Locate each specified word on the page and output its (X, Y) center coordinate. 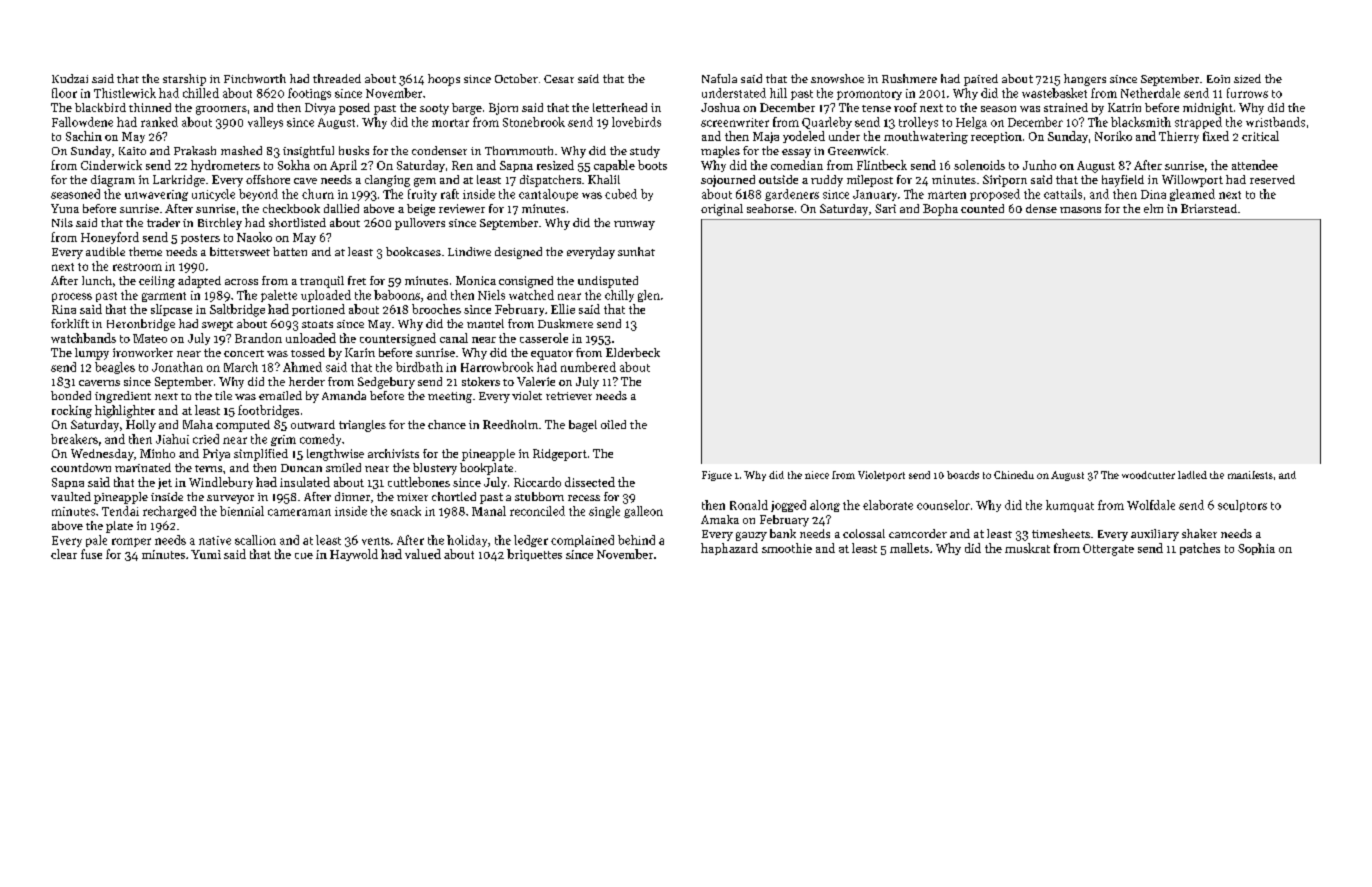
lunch (97, 280)
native (215, 540)
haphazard (729, 549)
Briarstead (1209, 208)
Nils (62, 222)
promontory (869, 95)
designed (518, 253)
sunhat (636, 251)
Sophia (1256, 549)
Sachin (84, 136)
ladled (1192, 475)
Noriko (1113, 136)
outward (313, 424)
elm (1153, 208)
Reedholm (510, 424)
